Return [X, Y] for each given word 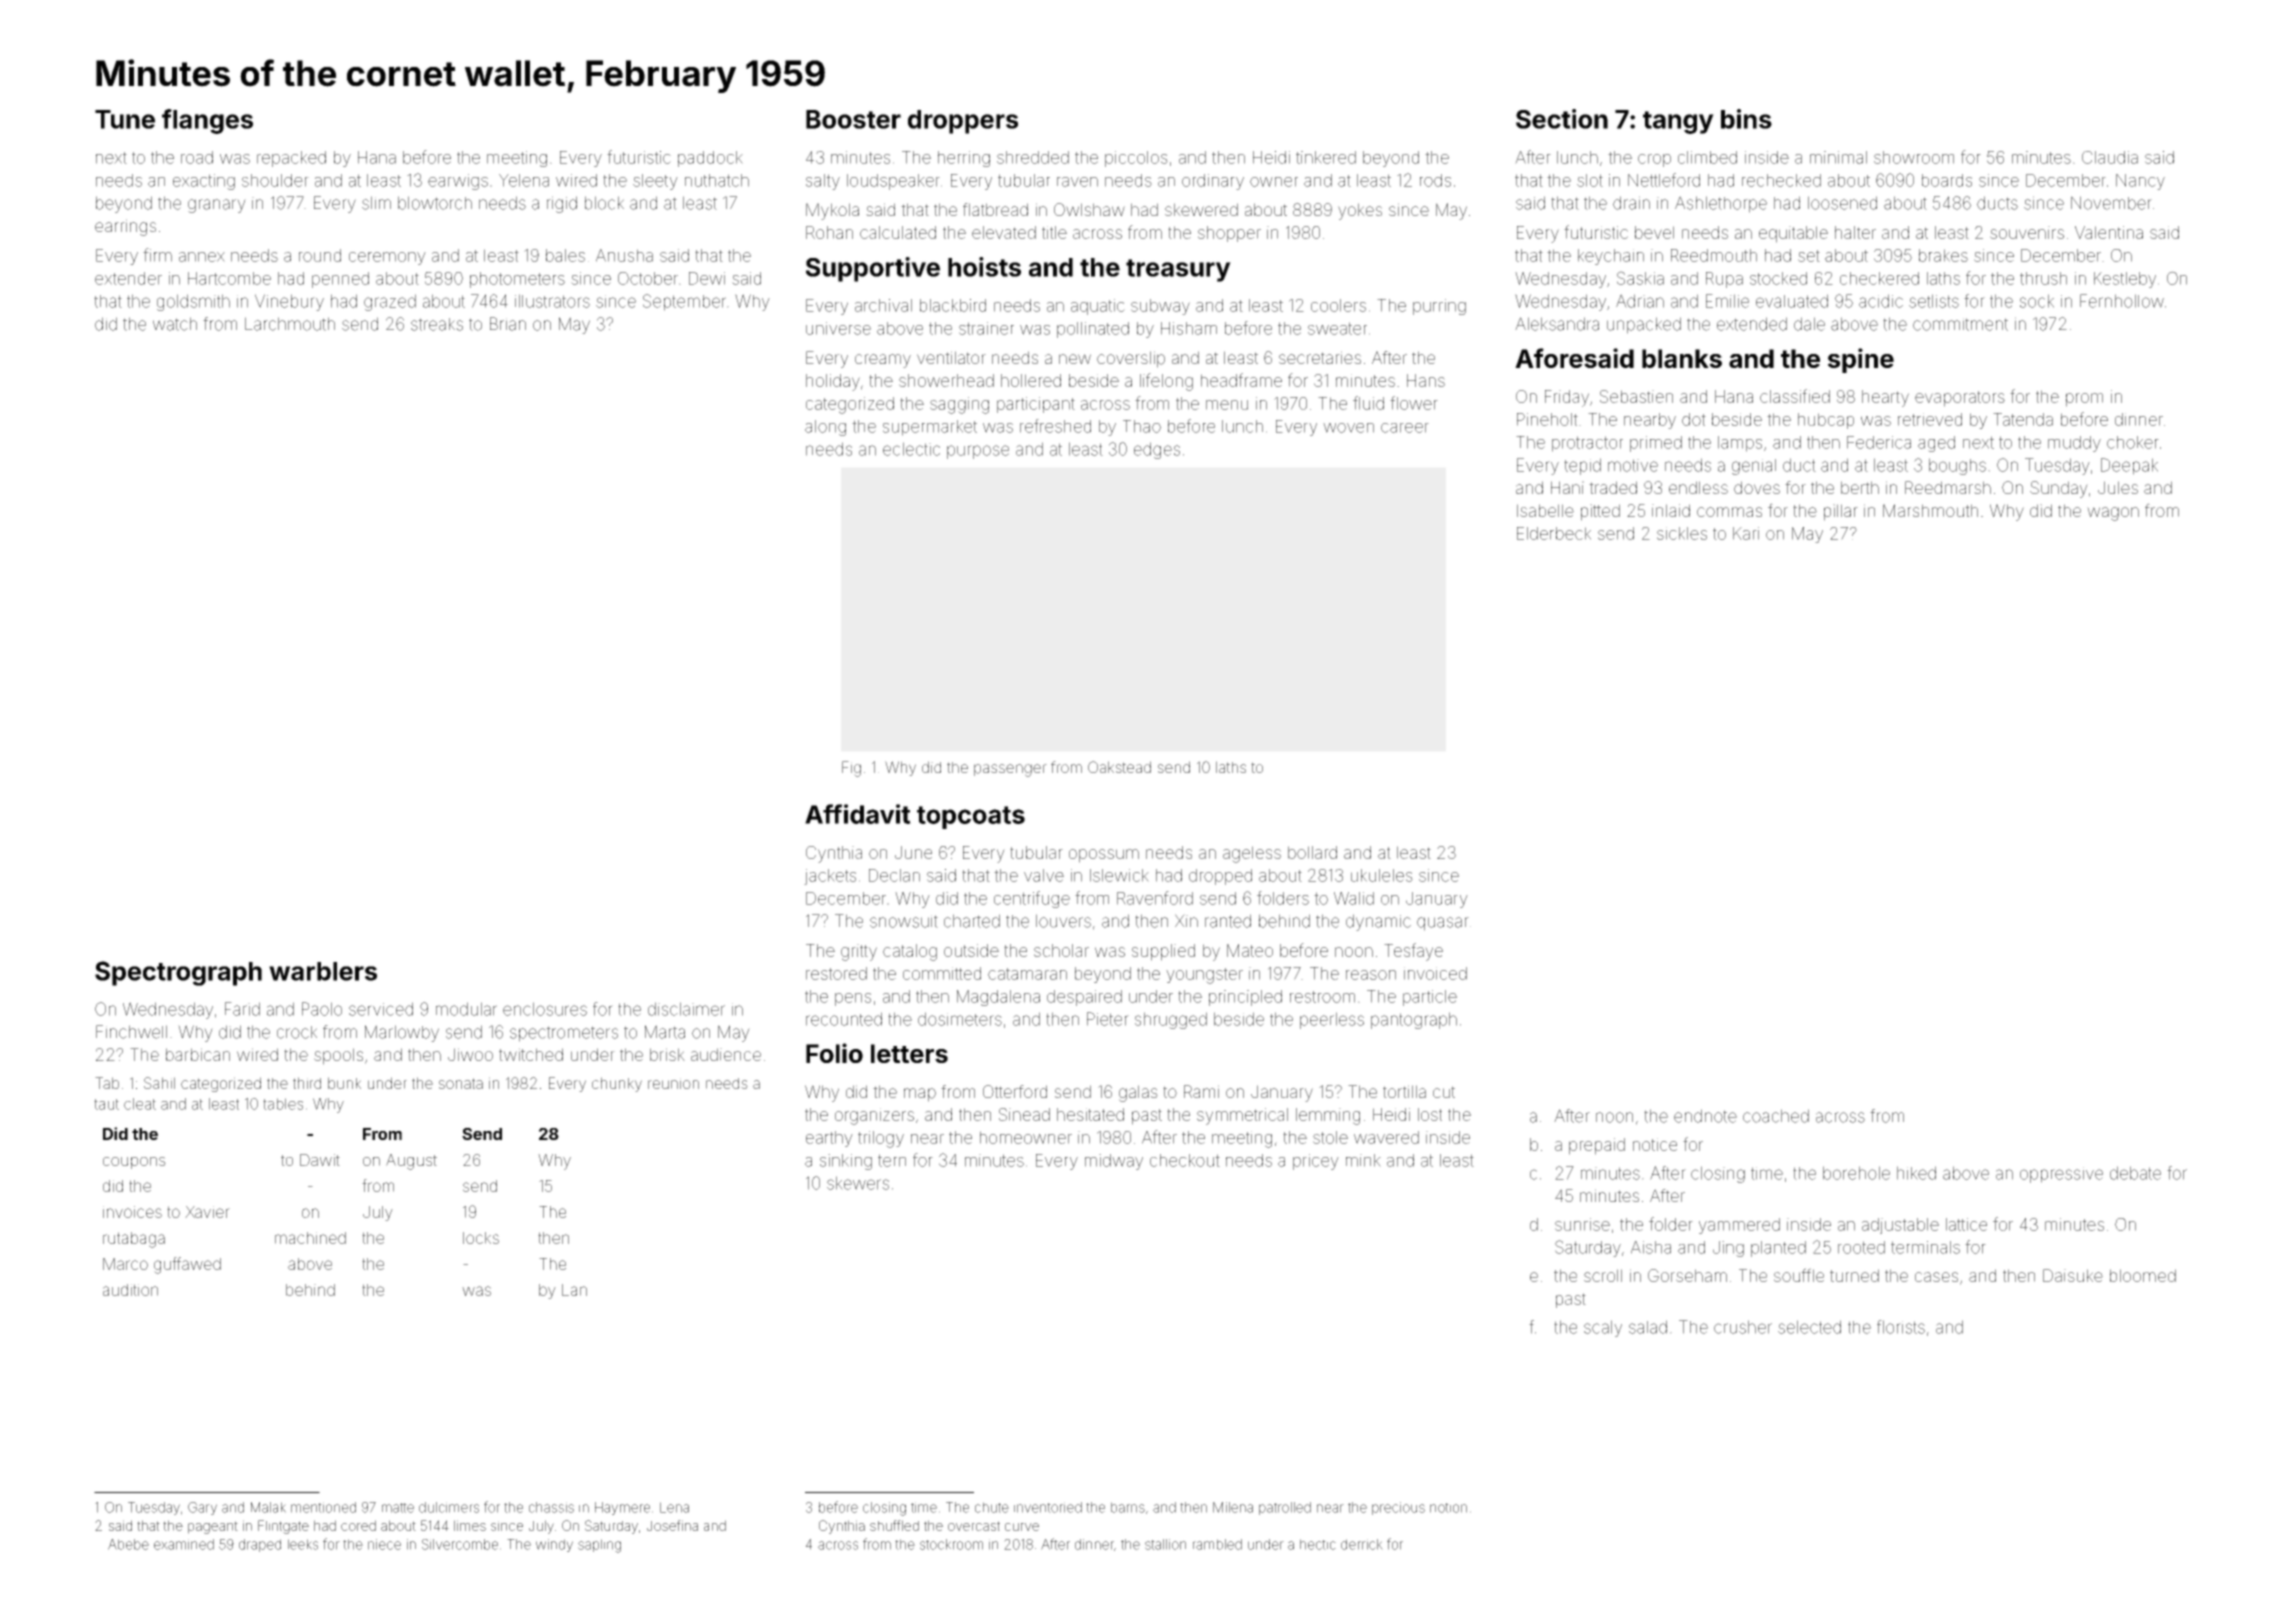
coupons [134, 1163]
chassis [551, 1507]
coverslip [1131, 359]
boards [1947, 180]
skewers [858, 1183]
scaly [1603, 1328]
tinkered [1326, 157]
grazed [390, 302]
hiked [1916, 1173]
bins [1746, 119]
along [825, 428]
